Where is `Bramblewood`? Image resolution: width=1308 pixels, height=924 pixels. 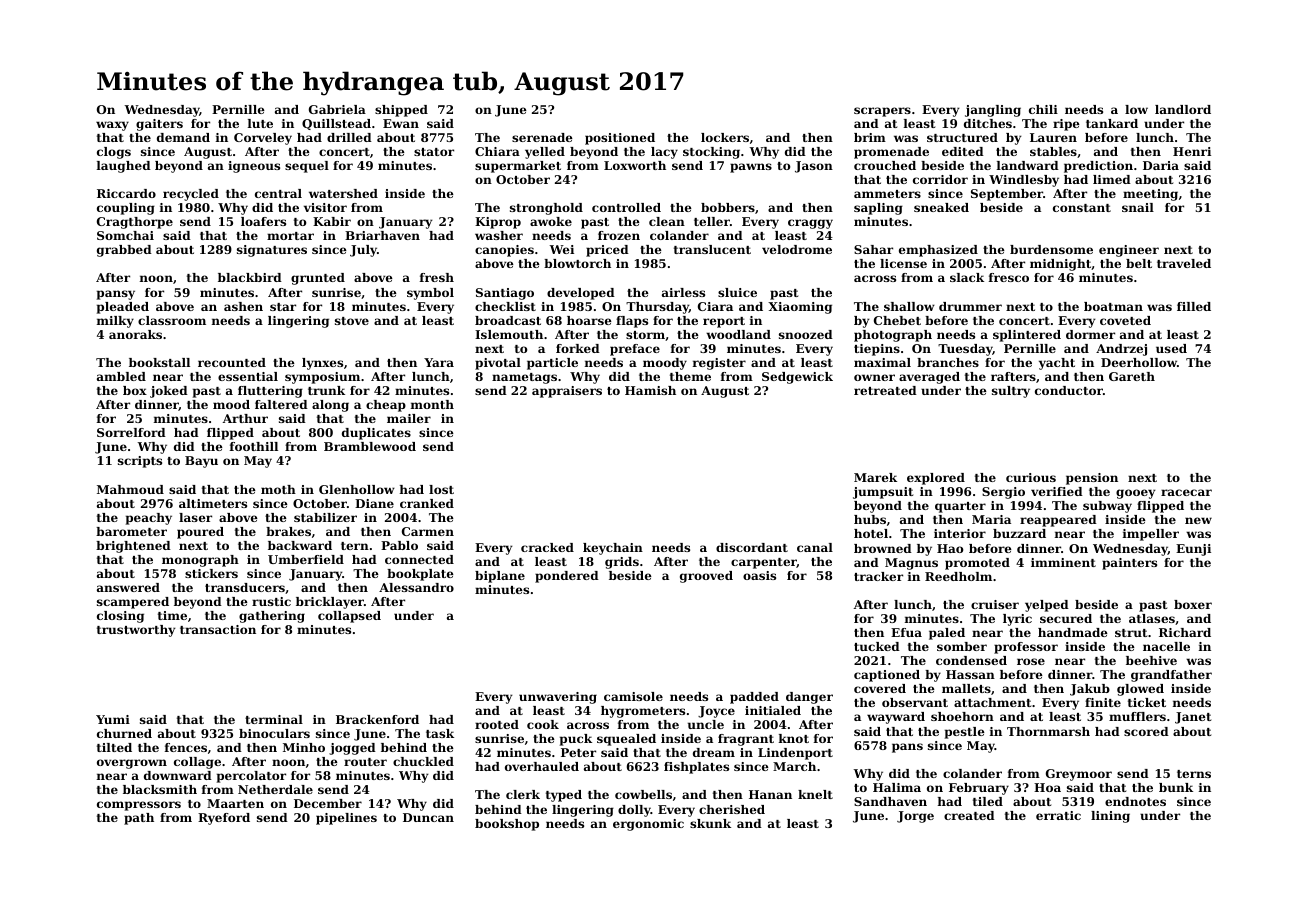 Bramblewood is located at coordinates (370, 446).
